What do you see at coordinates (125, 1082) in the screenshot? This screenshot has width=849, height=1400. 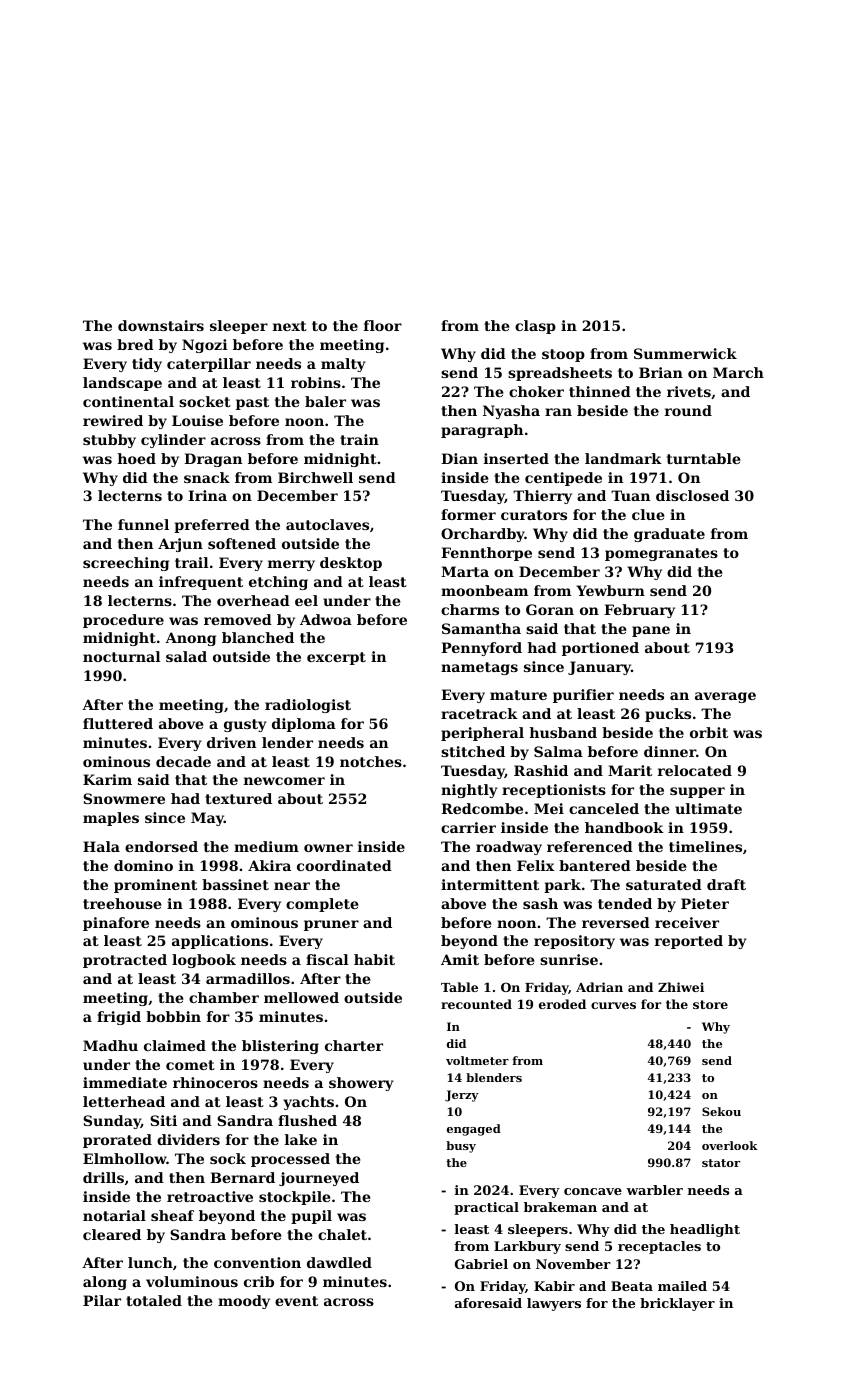 I see `immediate` at bounding box center [125, 1082].
